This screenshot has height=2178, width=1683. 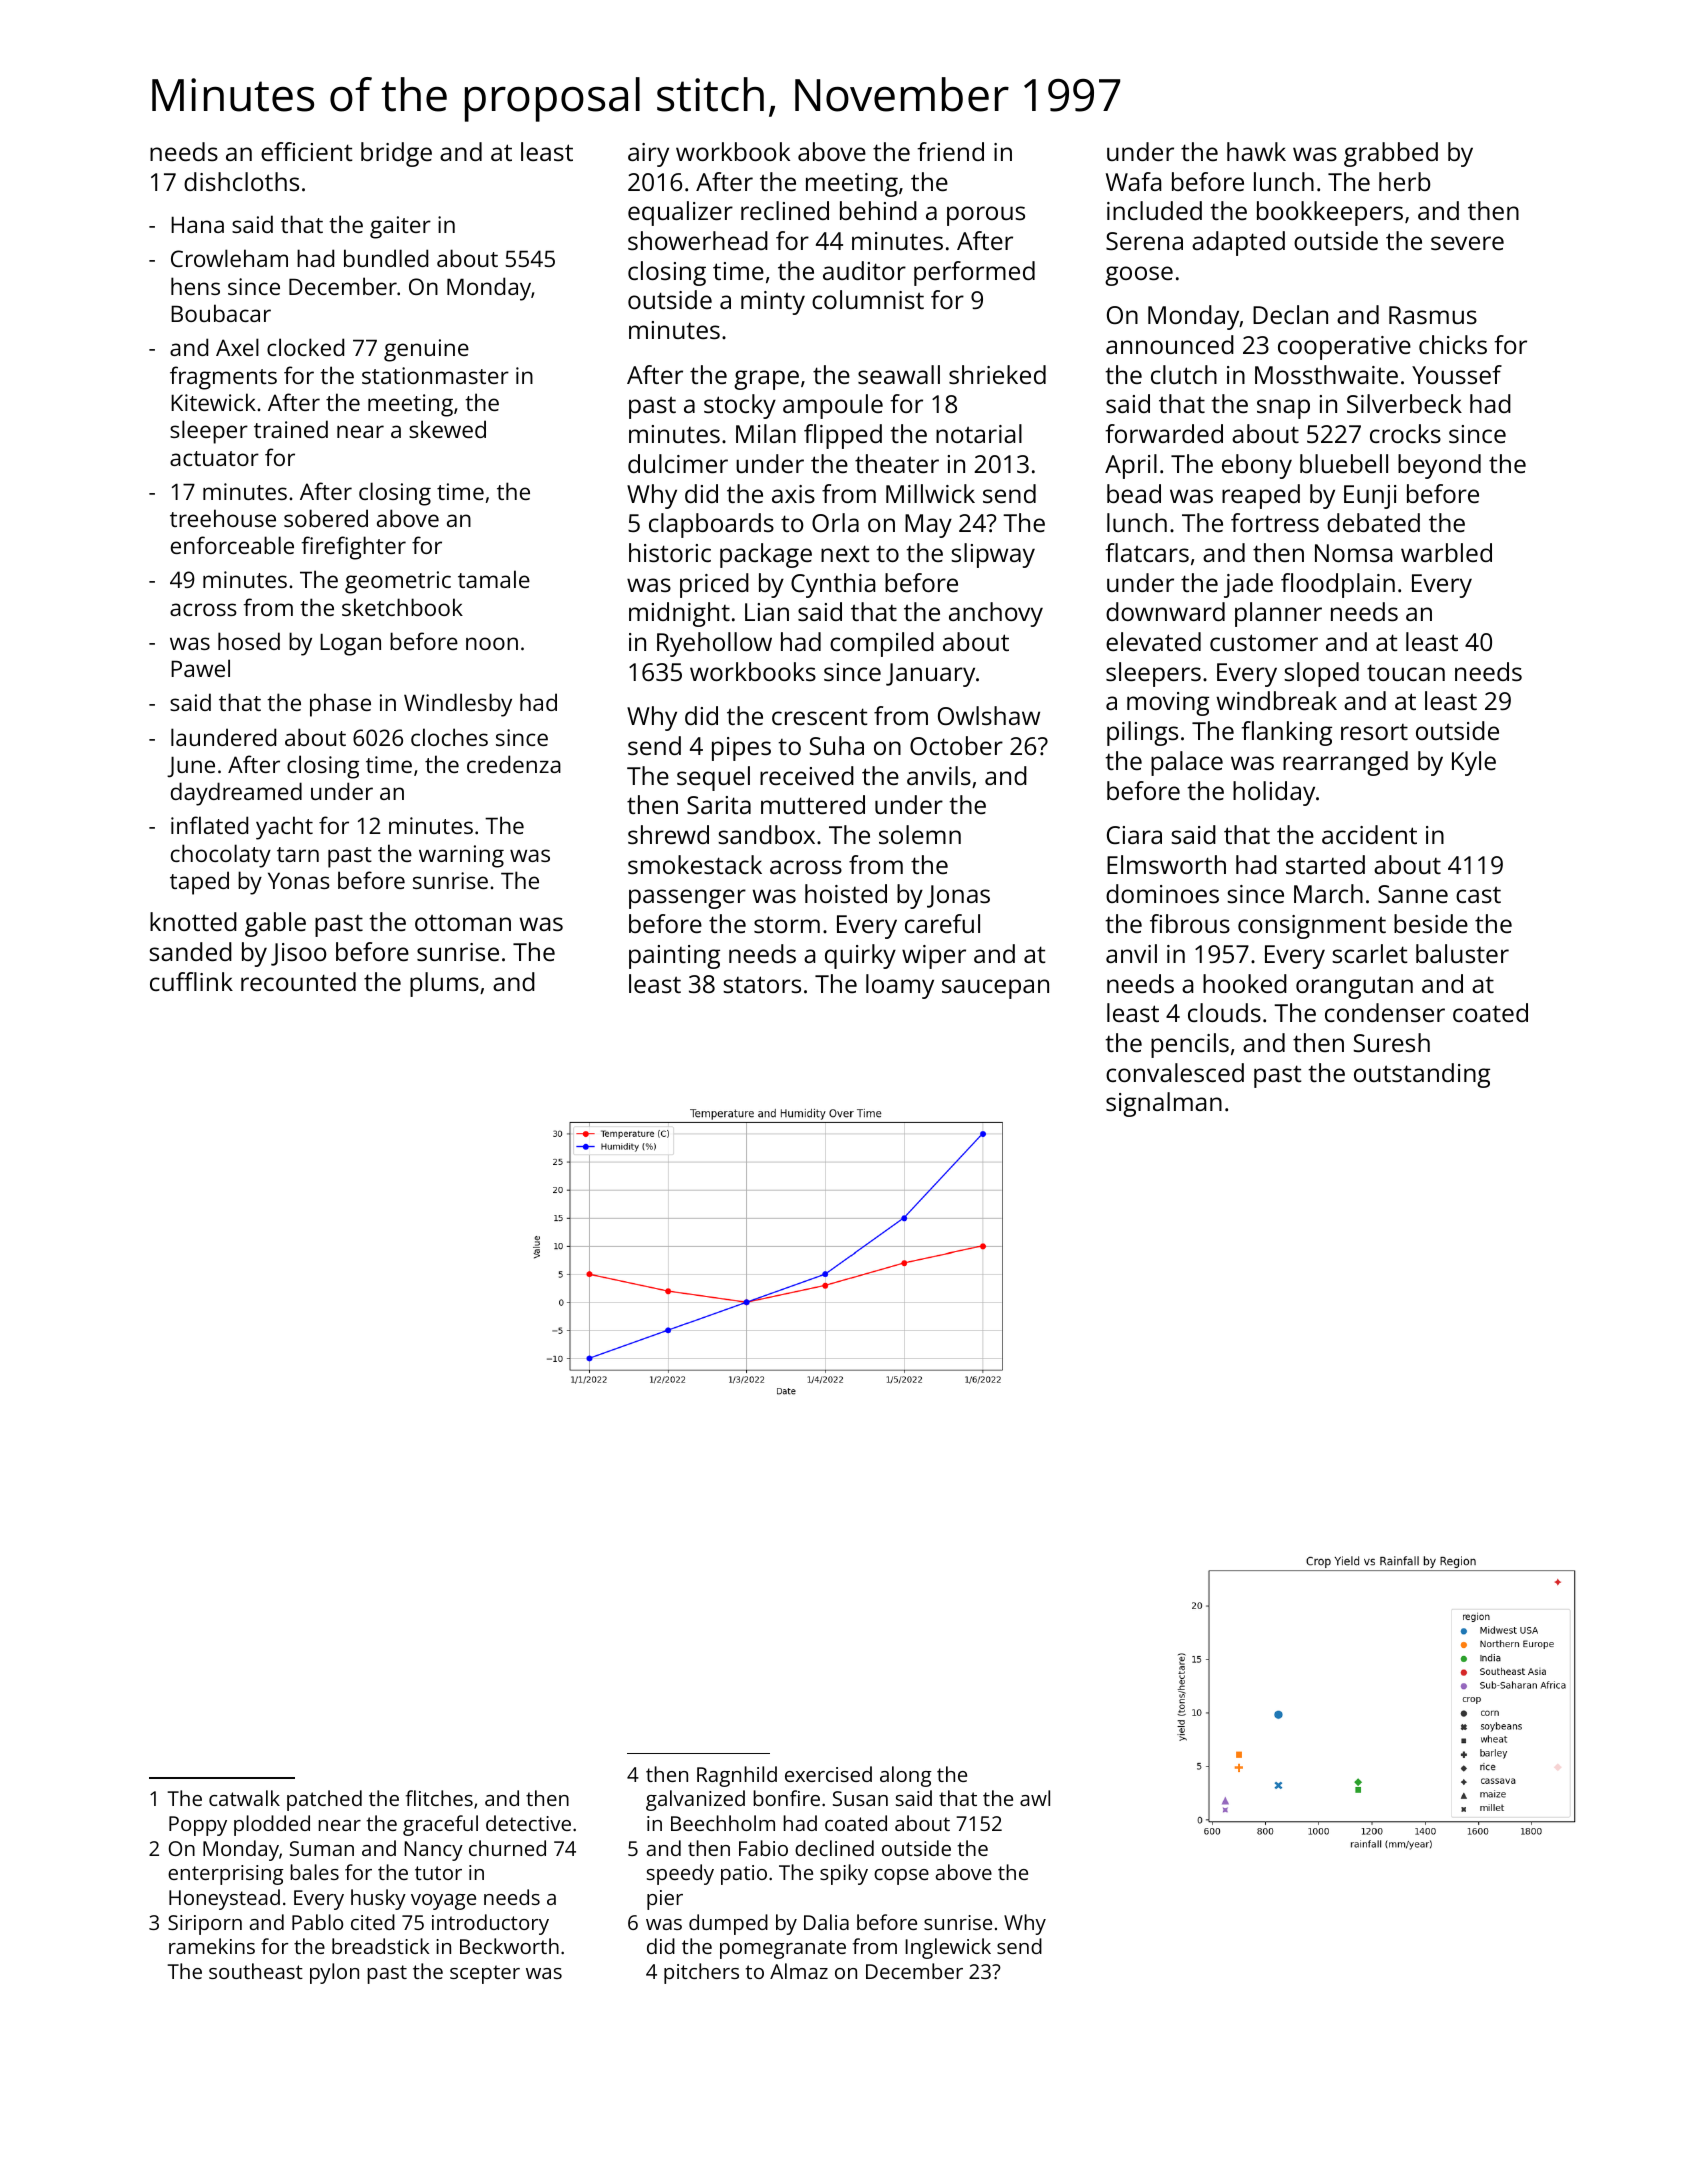 I want to click on awl, so click(x=1035, y=1798).
